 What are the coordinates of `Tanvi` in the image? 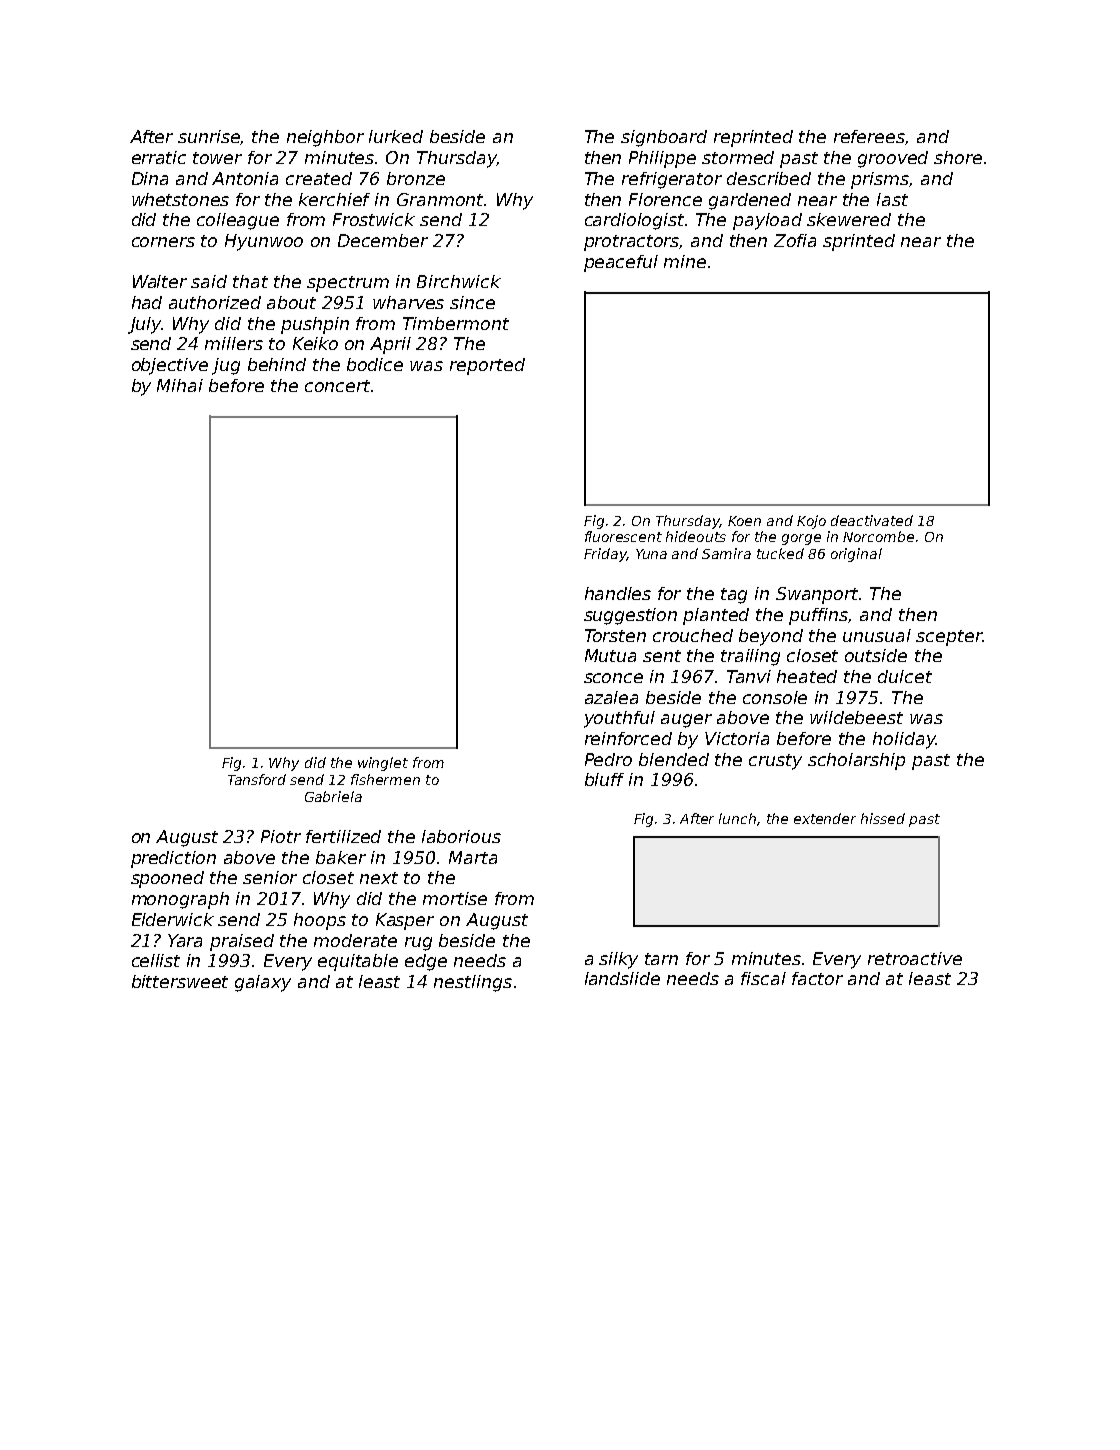 It's located at (749, 676).
